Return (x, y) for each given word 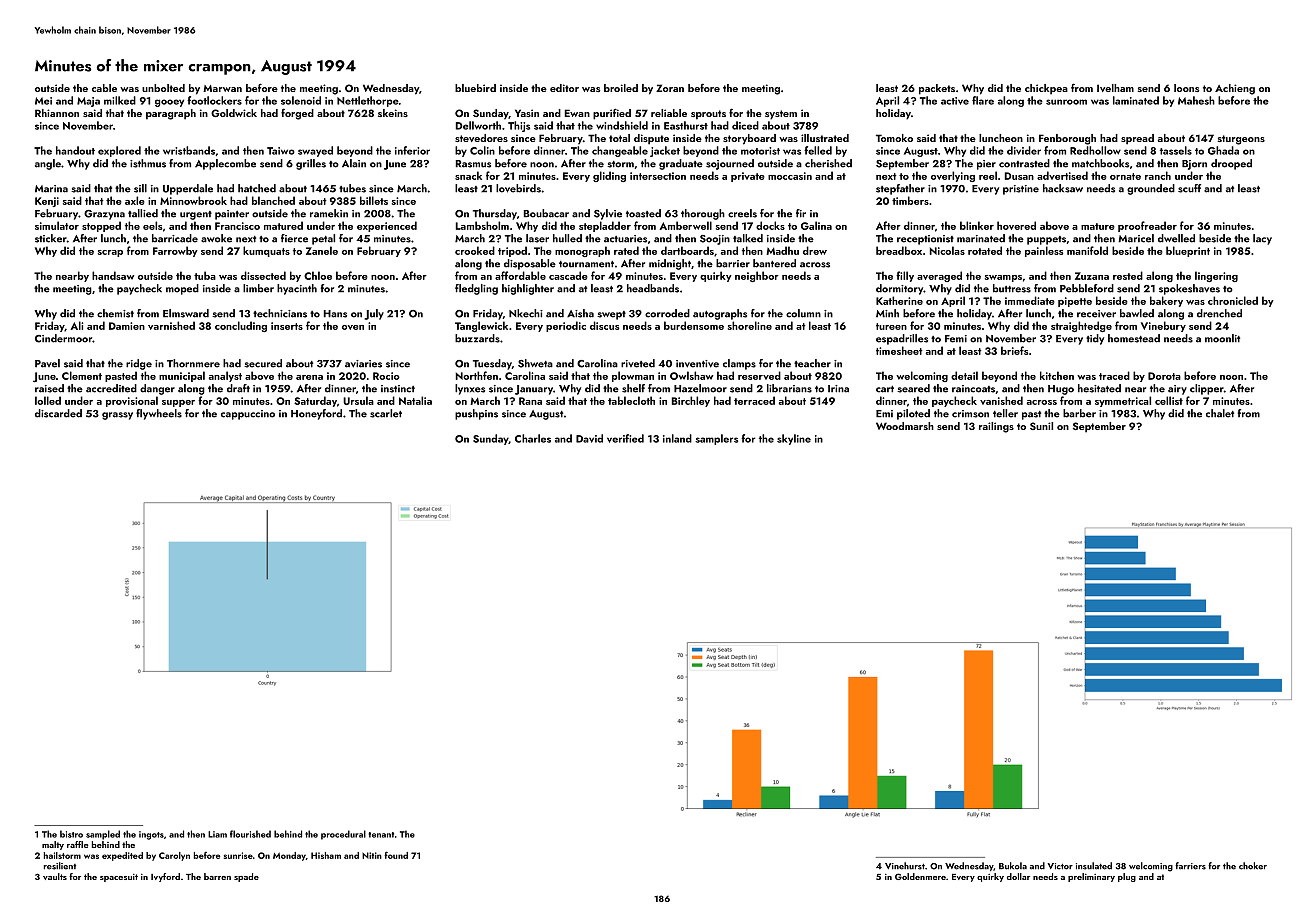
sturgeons (1241, 140)
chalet (1220, 413)
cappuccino (248, 415)
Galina (816, 225)
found (396, 855)
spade (246, 877)
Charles (533, 438)
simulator (57, 225)
